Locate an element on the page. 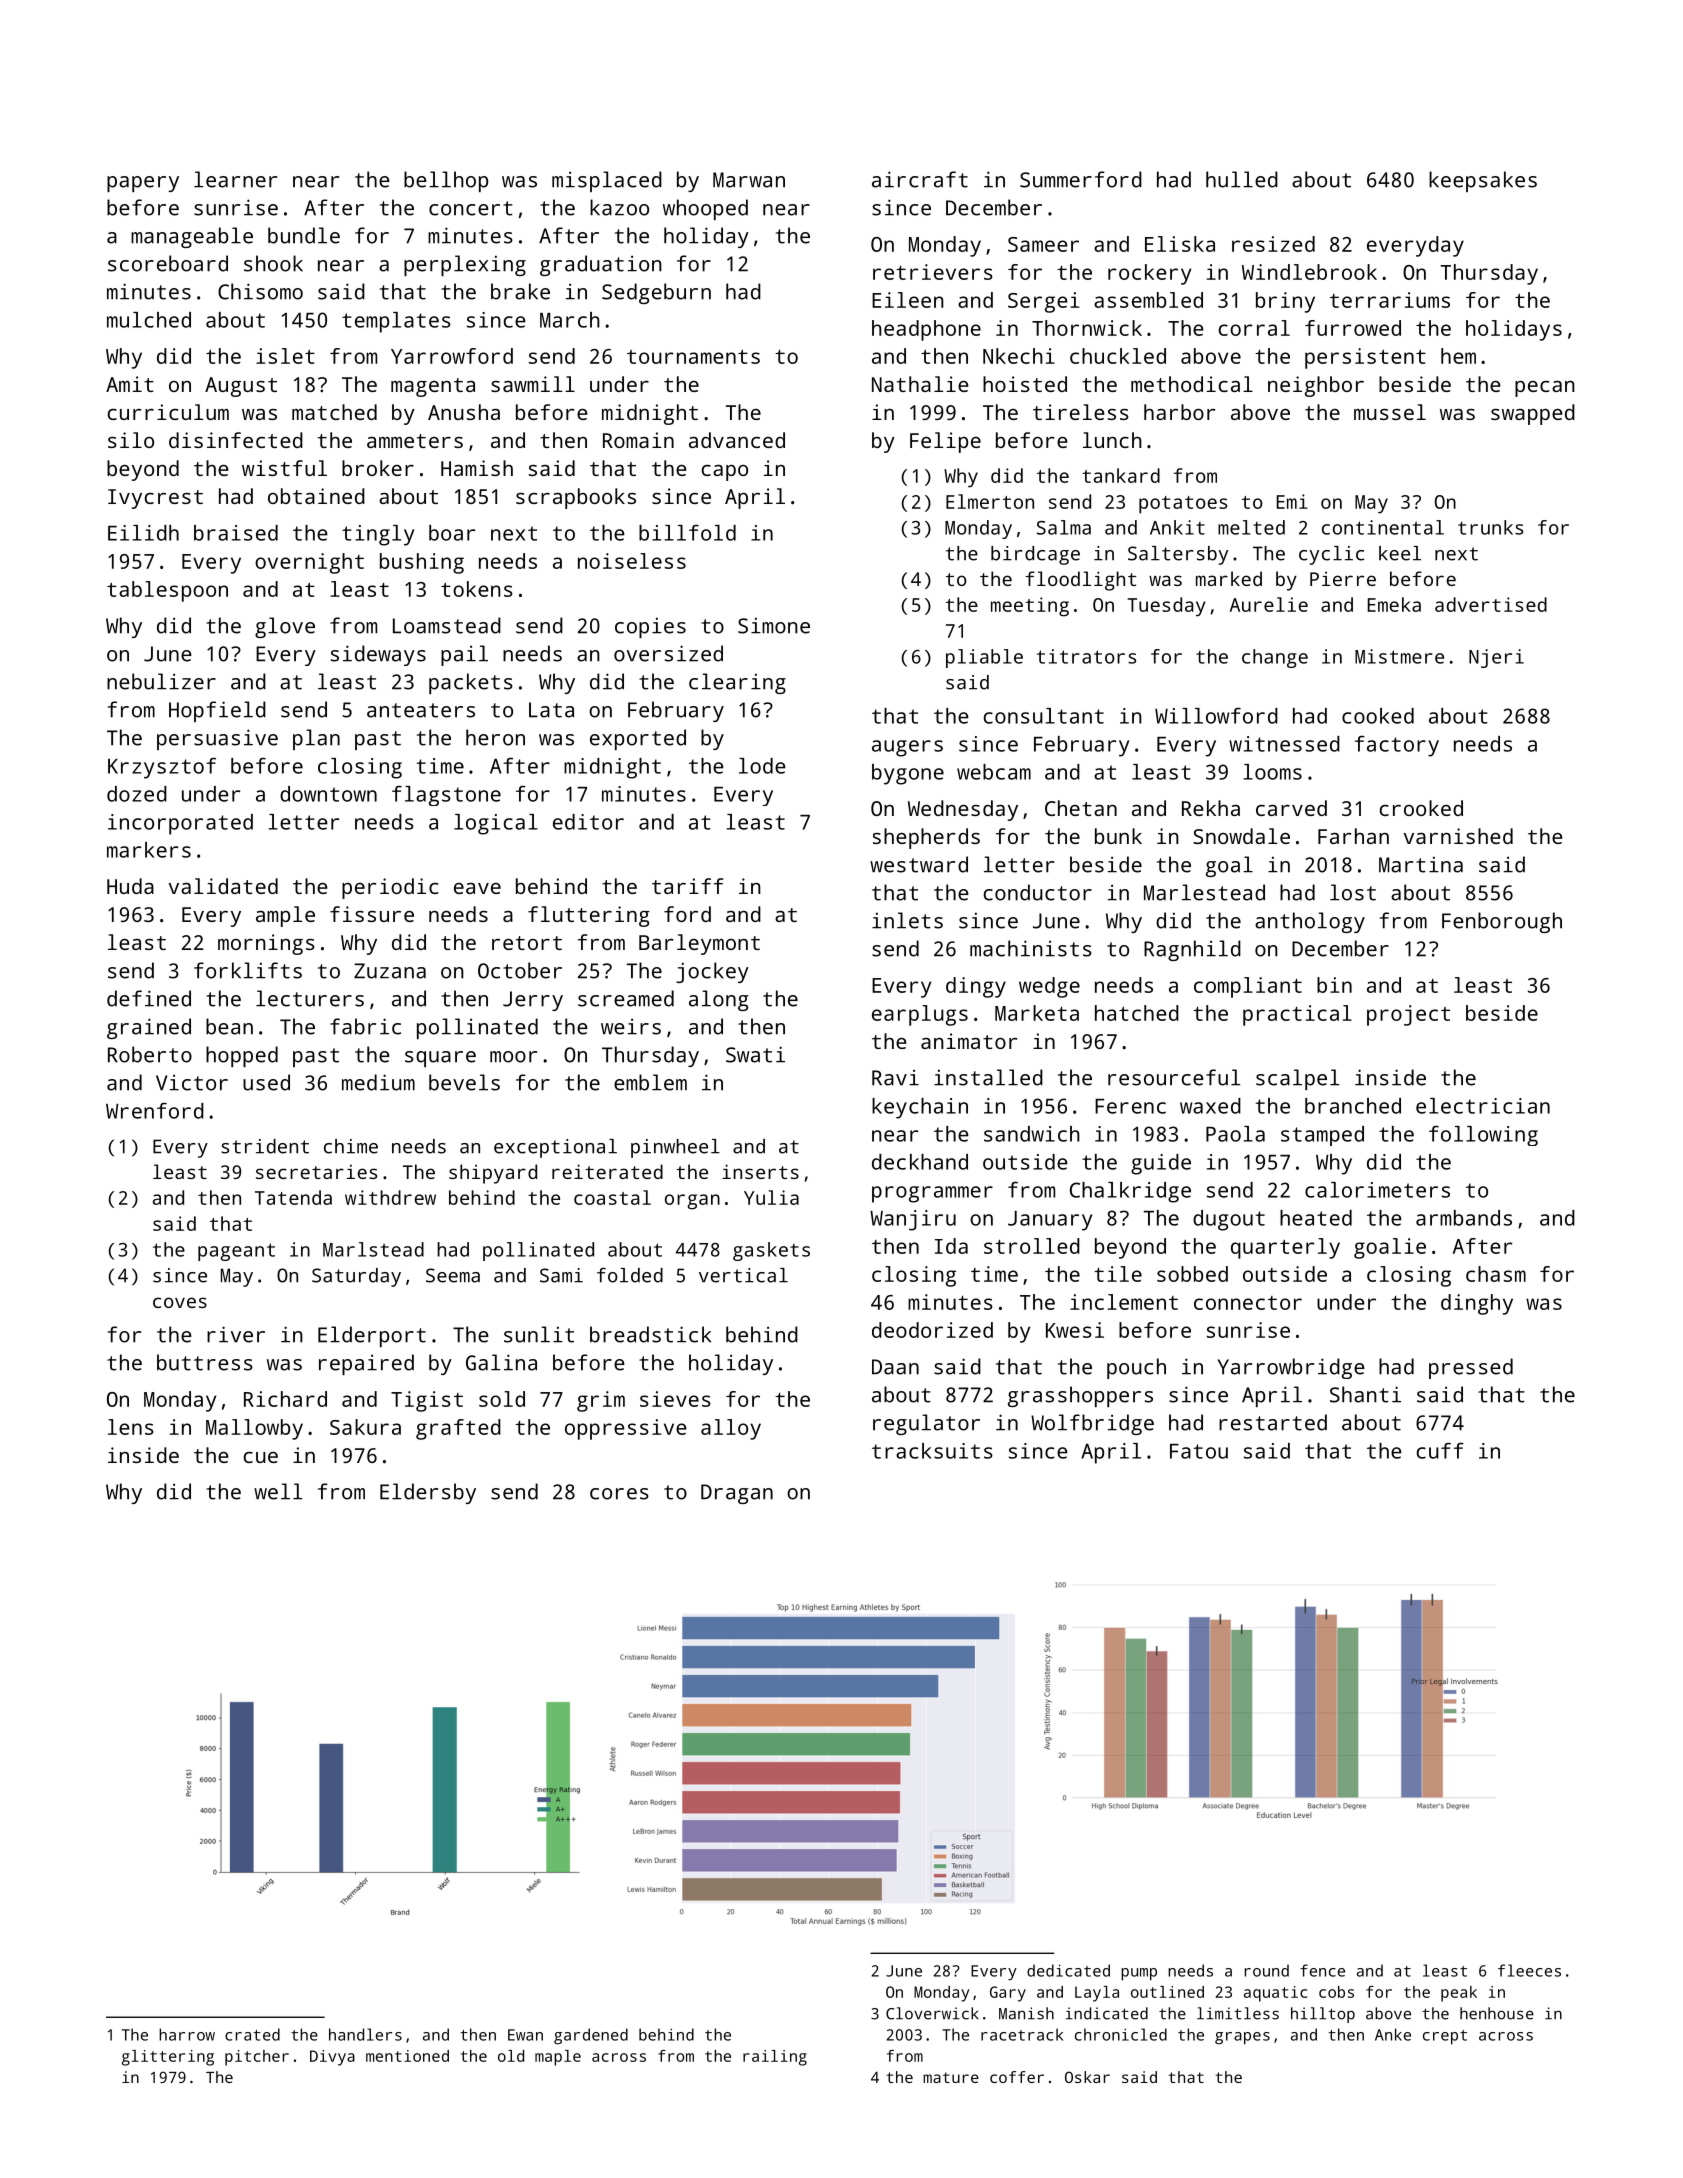 The height and width of the image is (2178, 1683). retrievers is located at coordinates (933, 272).
